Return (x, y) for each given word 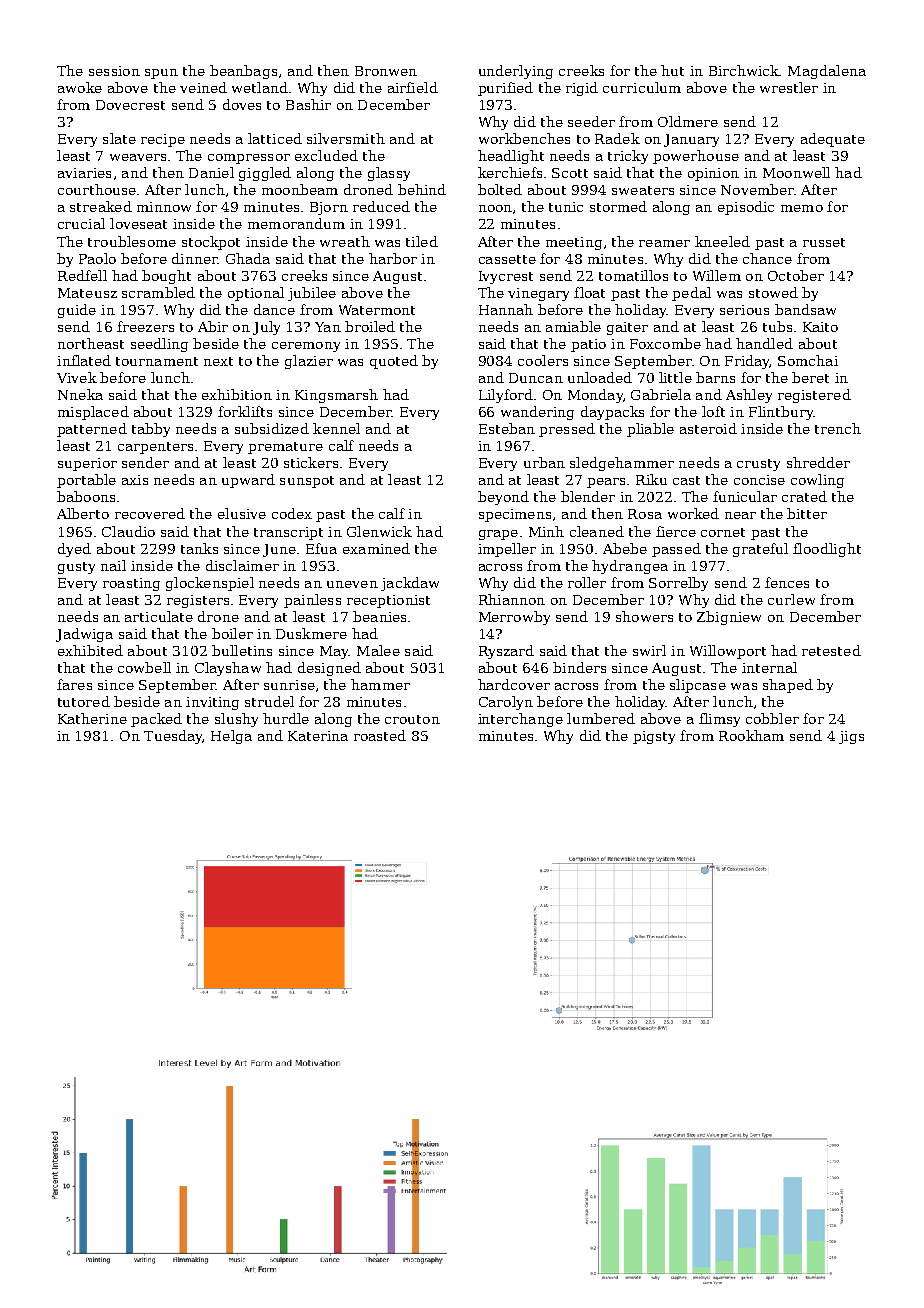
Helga (231, 737)
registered (814, 396)
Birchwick (744, 70)
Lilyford (506, 396)
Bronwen (386, 71)
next (218, 361)
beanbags (243, 72)
